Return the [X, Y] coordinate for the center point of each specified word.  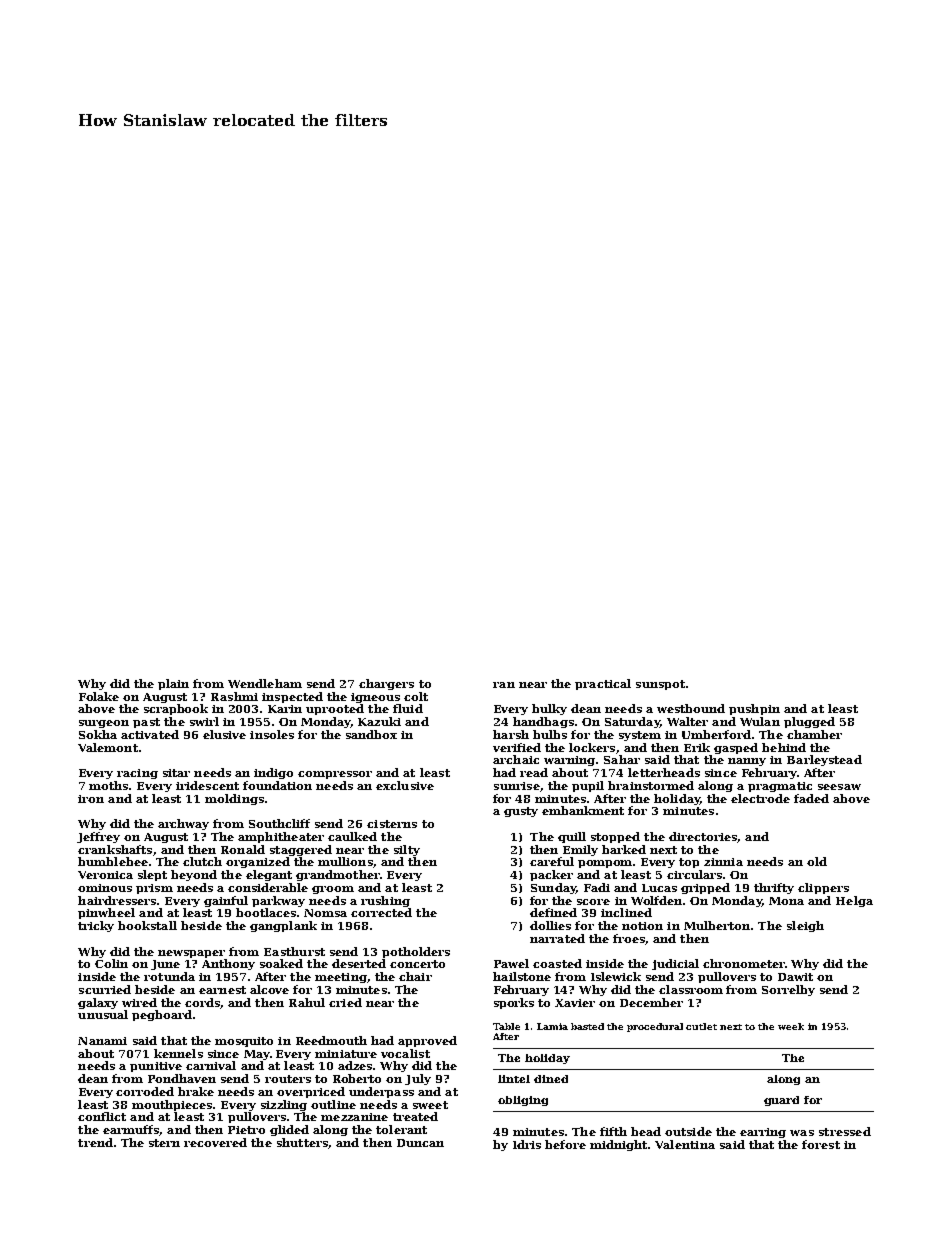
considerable [268, 887]
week [791, 1026]
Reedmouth [331, 1040]
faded [811, 798]
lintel [514, 1079]
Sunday [553, 888]
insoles [272, 734]
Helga [854, 901]
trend [95, 1142]
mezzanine [354, 1117]
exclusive [405, 785]
